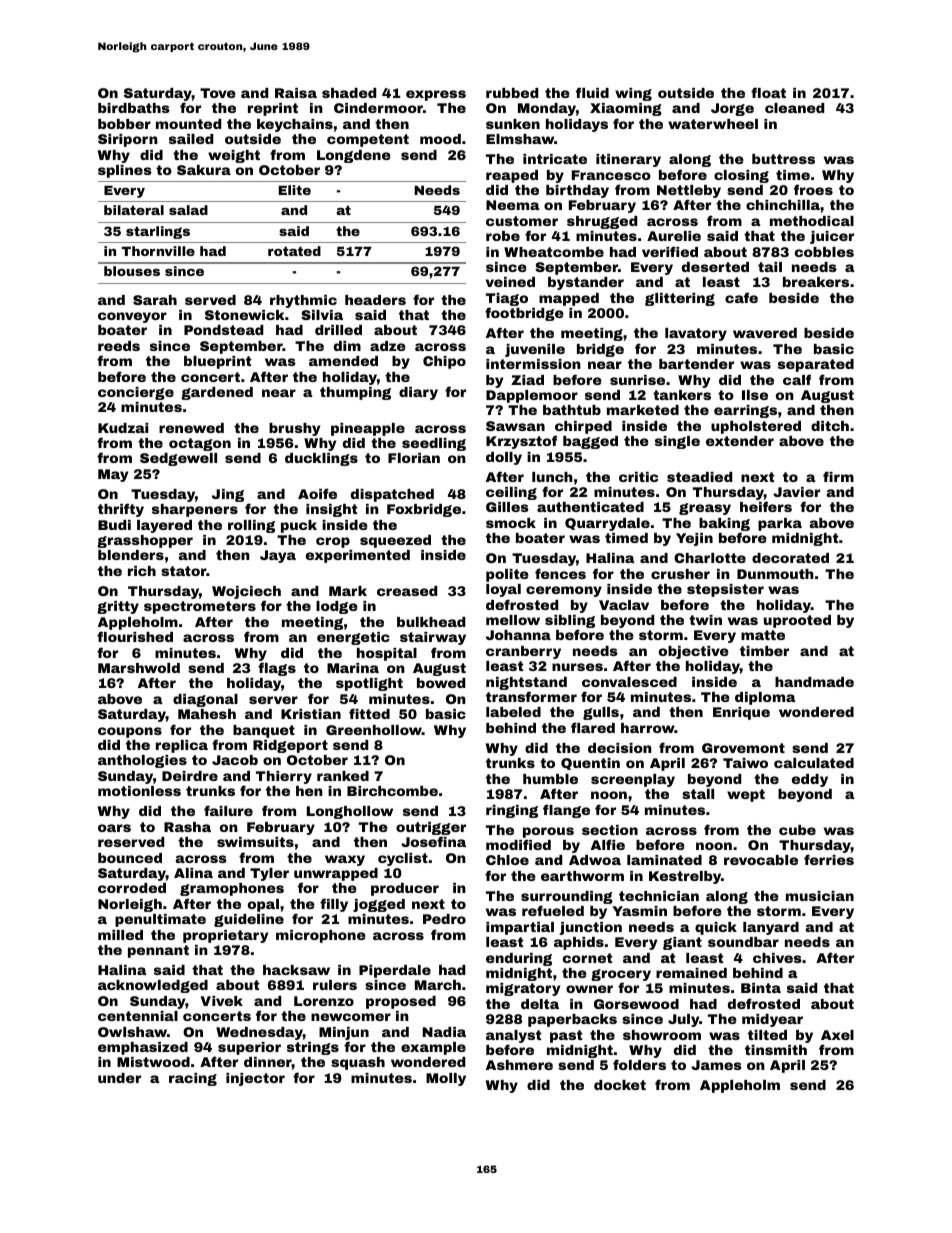 The width and height of the image is (952, 1233). Describe the element at coordinates (816, 365) in the image. I see `separated` at that location.
